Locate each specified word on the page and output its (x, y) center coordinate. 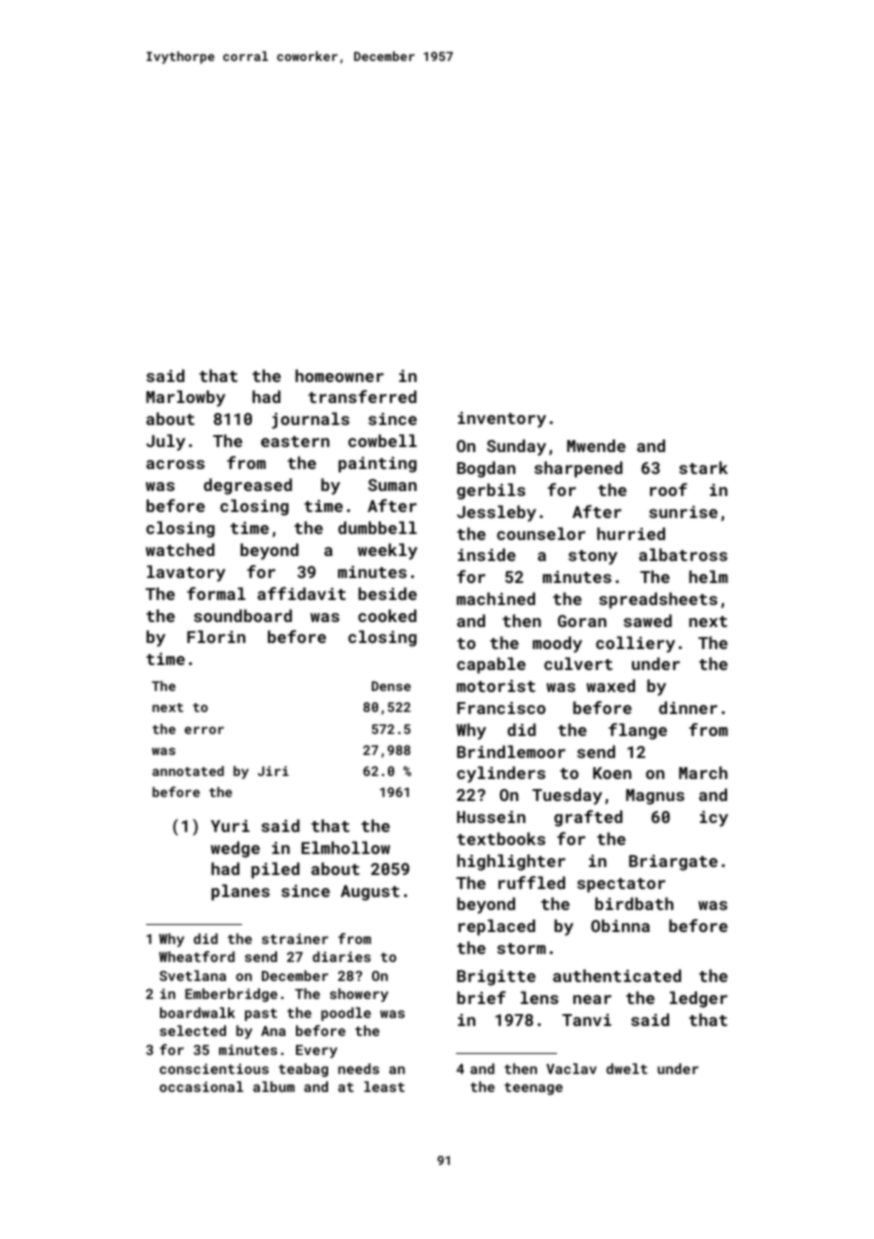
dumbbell (377, 527)
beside (387, 593)
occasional (201, 1086)
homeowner (339, 375)
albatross (683, 554)
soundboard (243, 615)
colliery (635, 644)
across (175, 464)
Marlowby (186, 398)
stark (703, 467)
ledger (698, 999)
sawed (648, 620)
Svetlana (192, 975)
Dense (391, 686)
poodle (346, 1014)
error (204, 730)
